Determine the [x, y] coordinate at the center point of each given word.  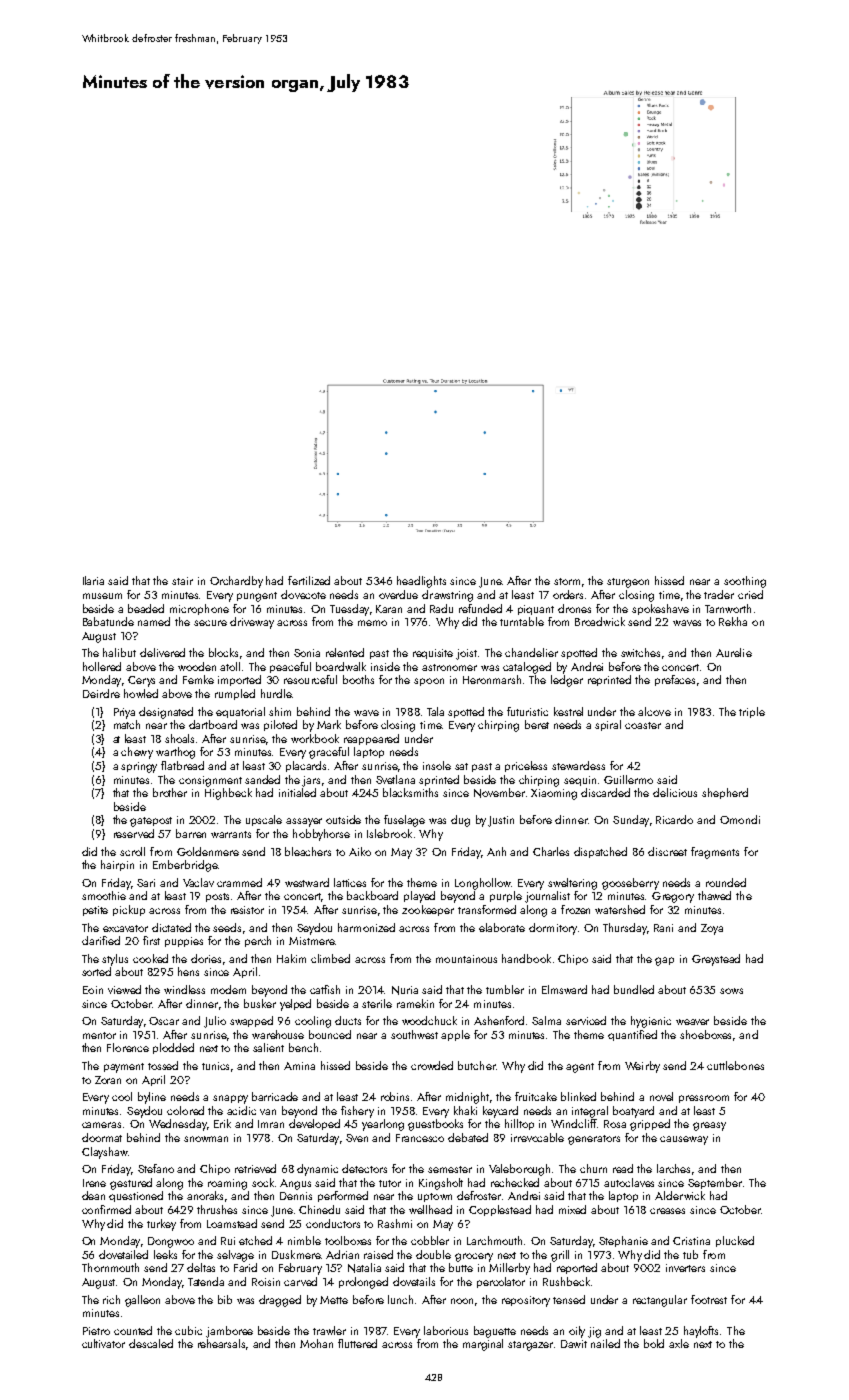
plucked [735, 1241]
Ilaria [93, 580]
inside [385, 666]
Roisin [266, 1282]
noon [462, 1301]
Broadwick [600, 621]
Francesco [420, 1138]
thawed [714, 895]
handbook [526, 958]
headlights [421, 582]
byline [152, 1098]
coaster [643, 725]
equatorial [240, 712]
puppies [184, 942]
